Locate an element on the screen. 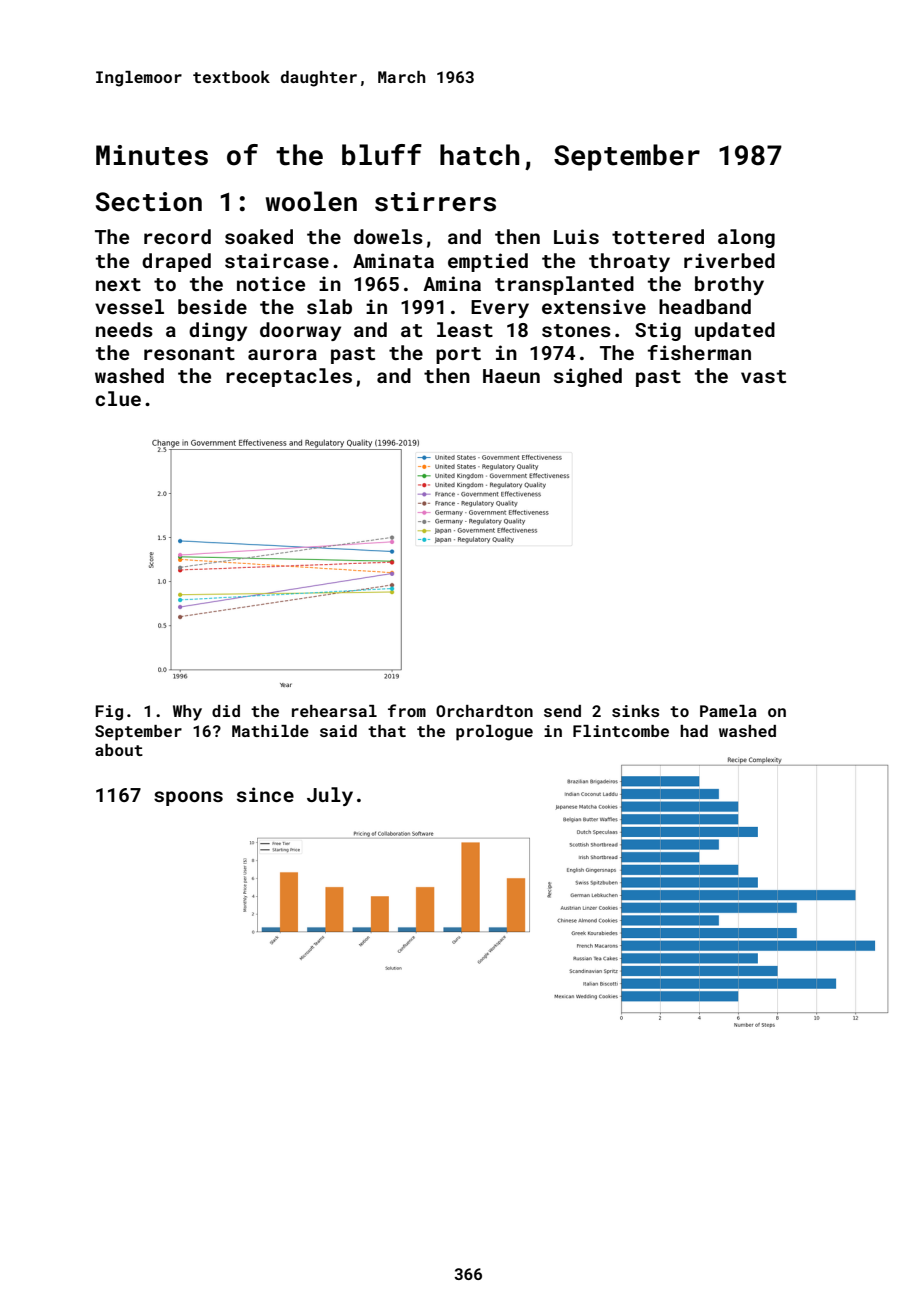 The image size is (908, 1316). Section is located at coordinates (149, 202).
